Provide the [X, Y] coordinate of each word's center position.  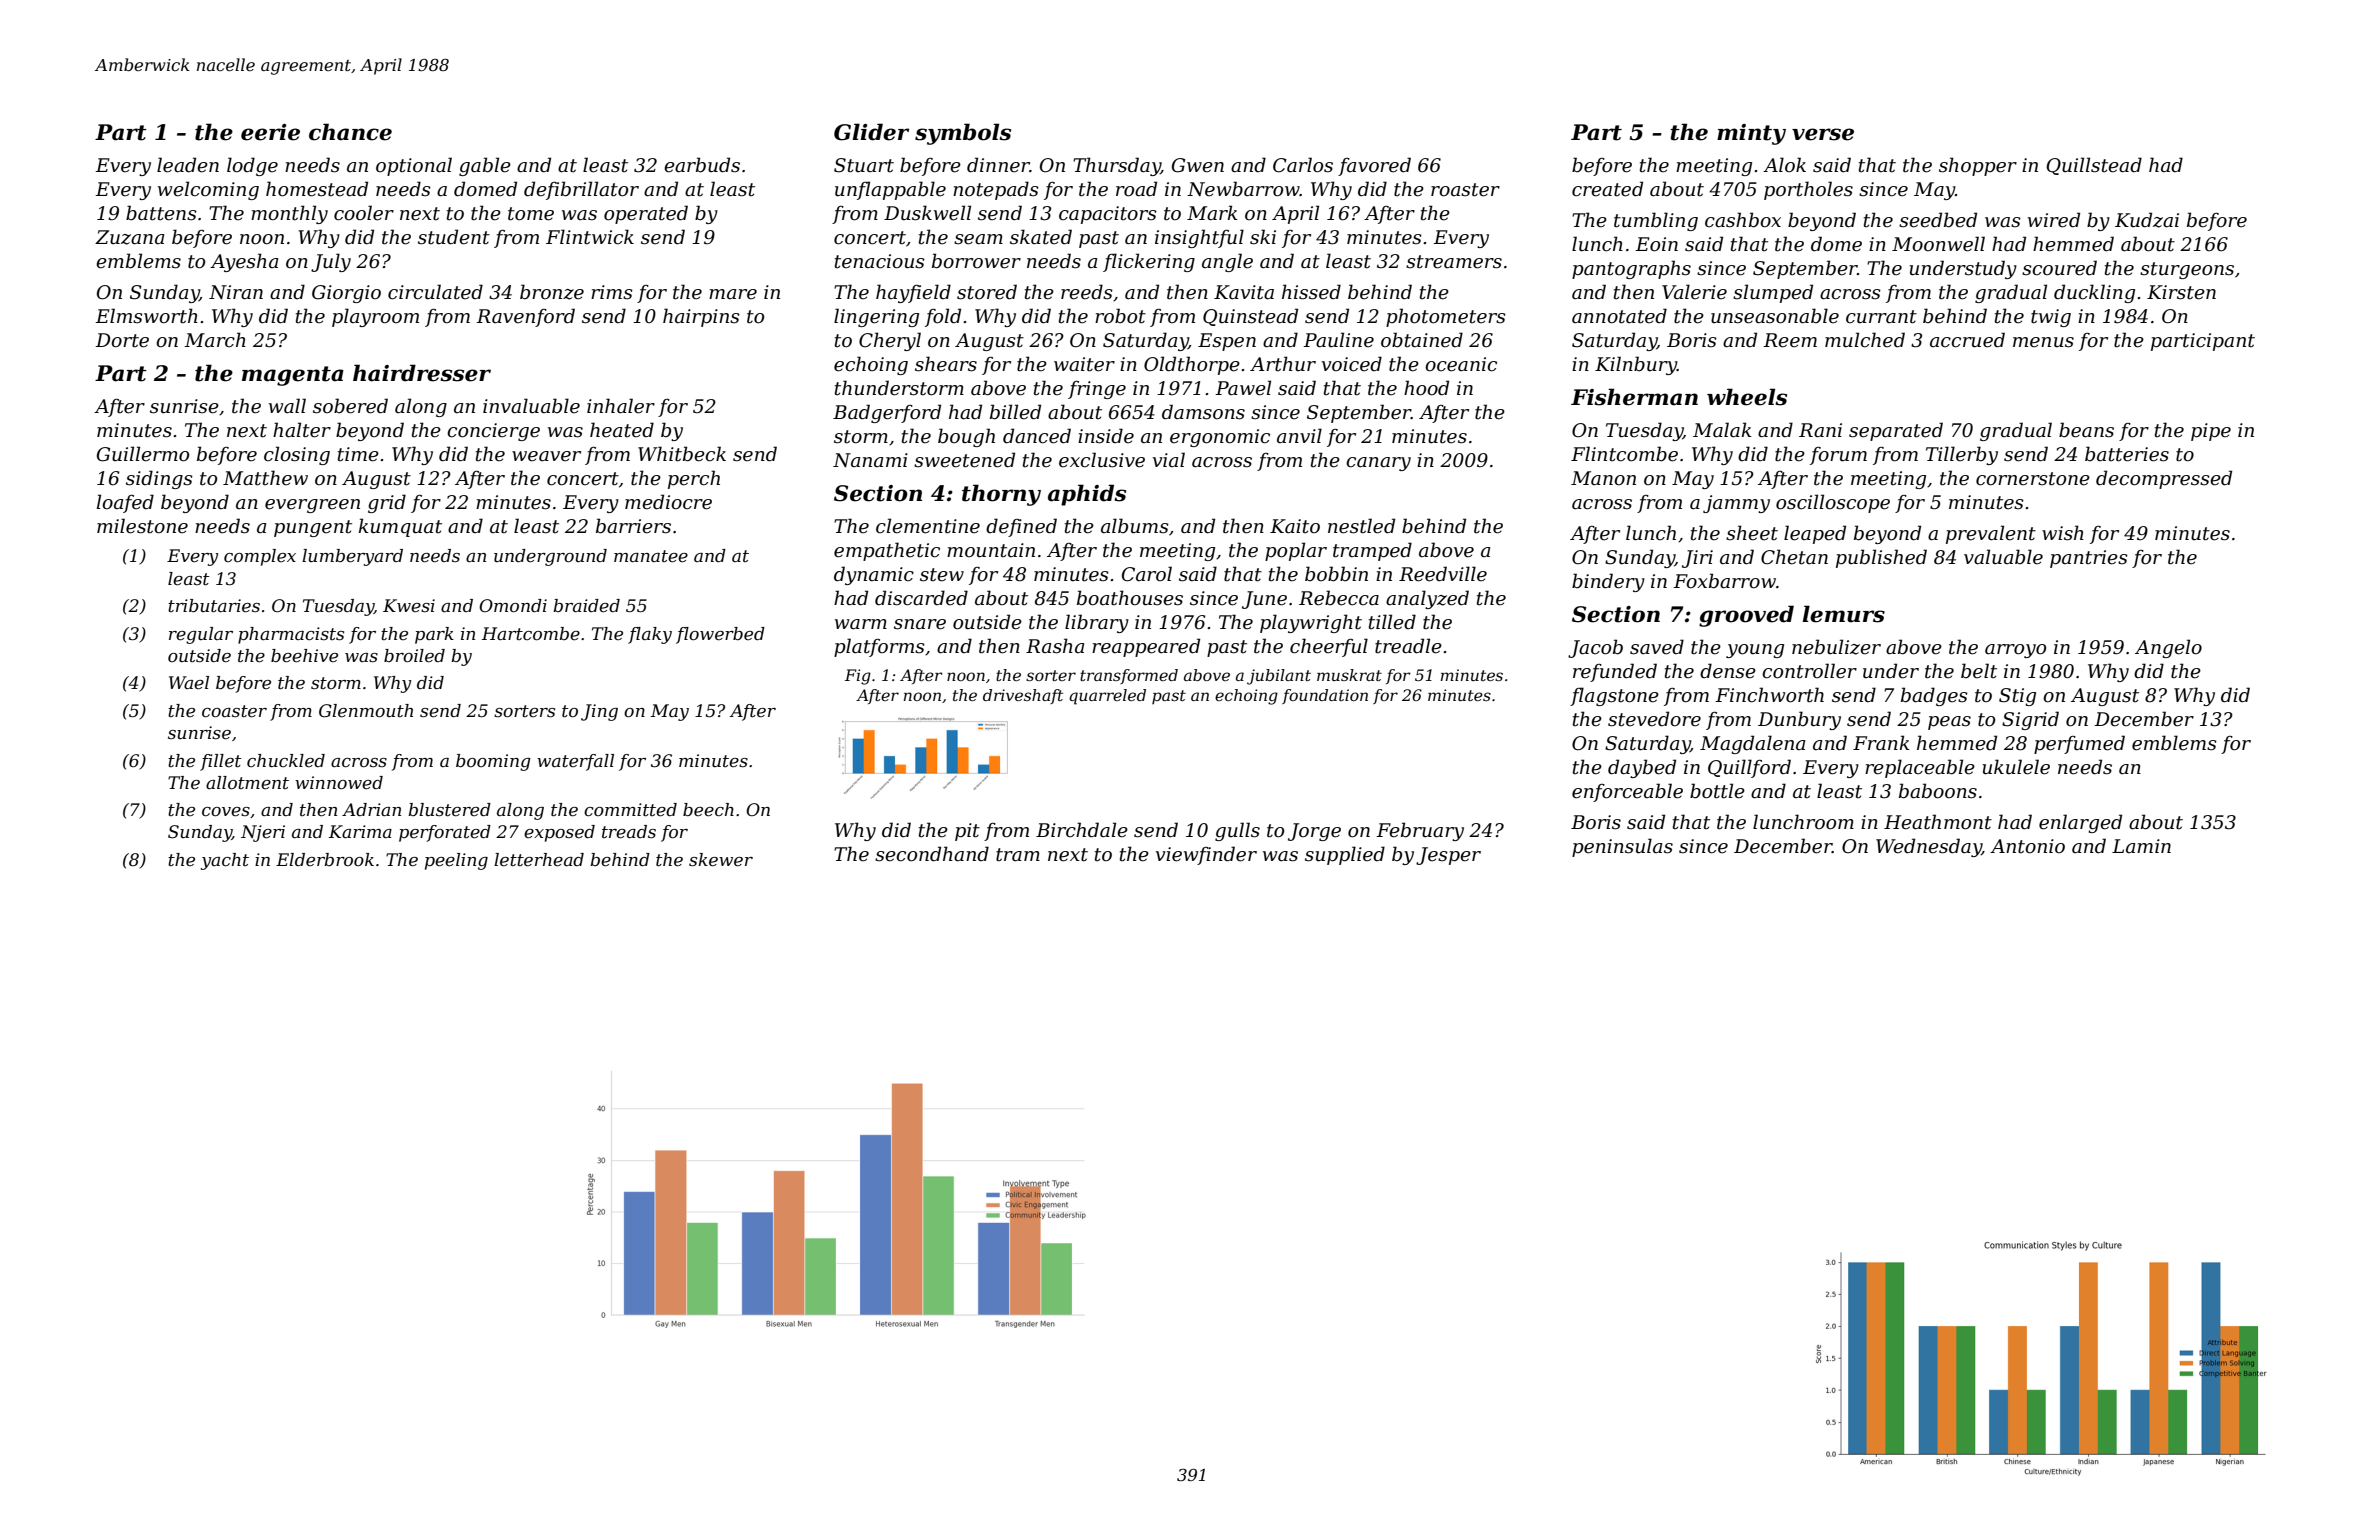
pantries [2089, 559]
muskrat [1349, 675]
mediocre [668, 502]
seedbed [1938, 220]
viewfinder [1206, 855]
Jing [599, 712]
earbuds [702, 165]
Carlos [1303, 165]
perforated [445, 833]
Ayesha [244, 262]
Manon [1603, 478]
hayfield [913, 293]
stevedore [1654, 719]
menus [2043, 342]
